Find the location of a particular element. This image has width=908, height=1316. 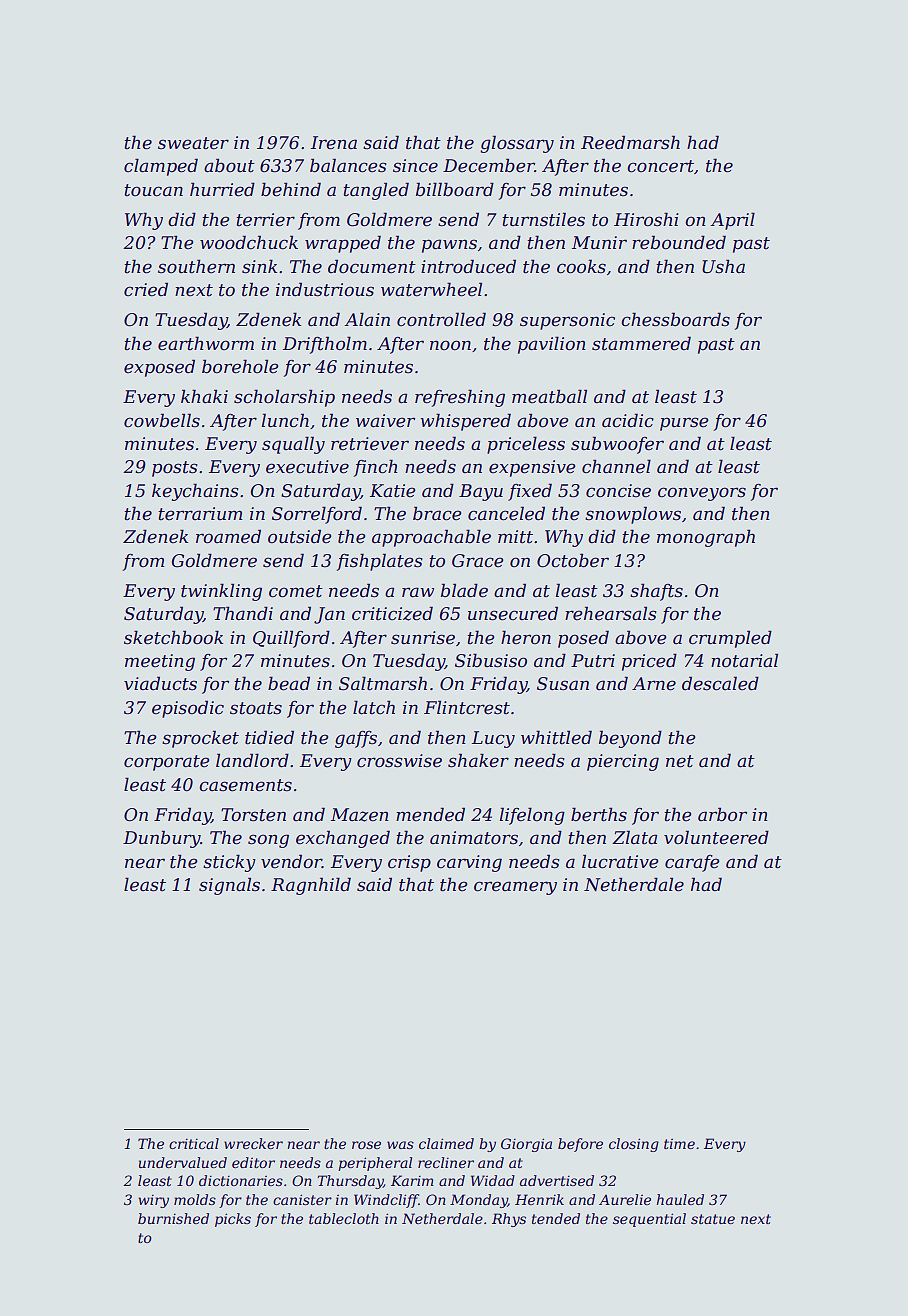

earthworm is located at coordinates (206, 343).
